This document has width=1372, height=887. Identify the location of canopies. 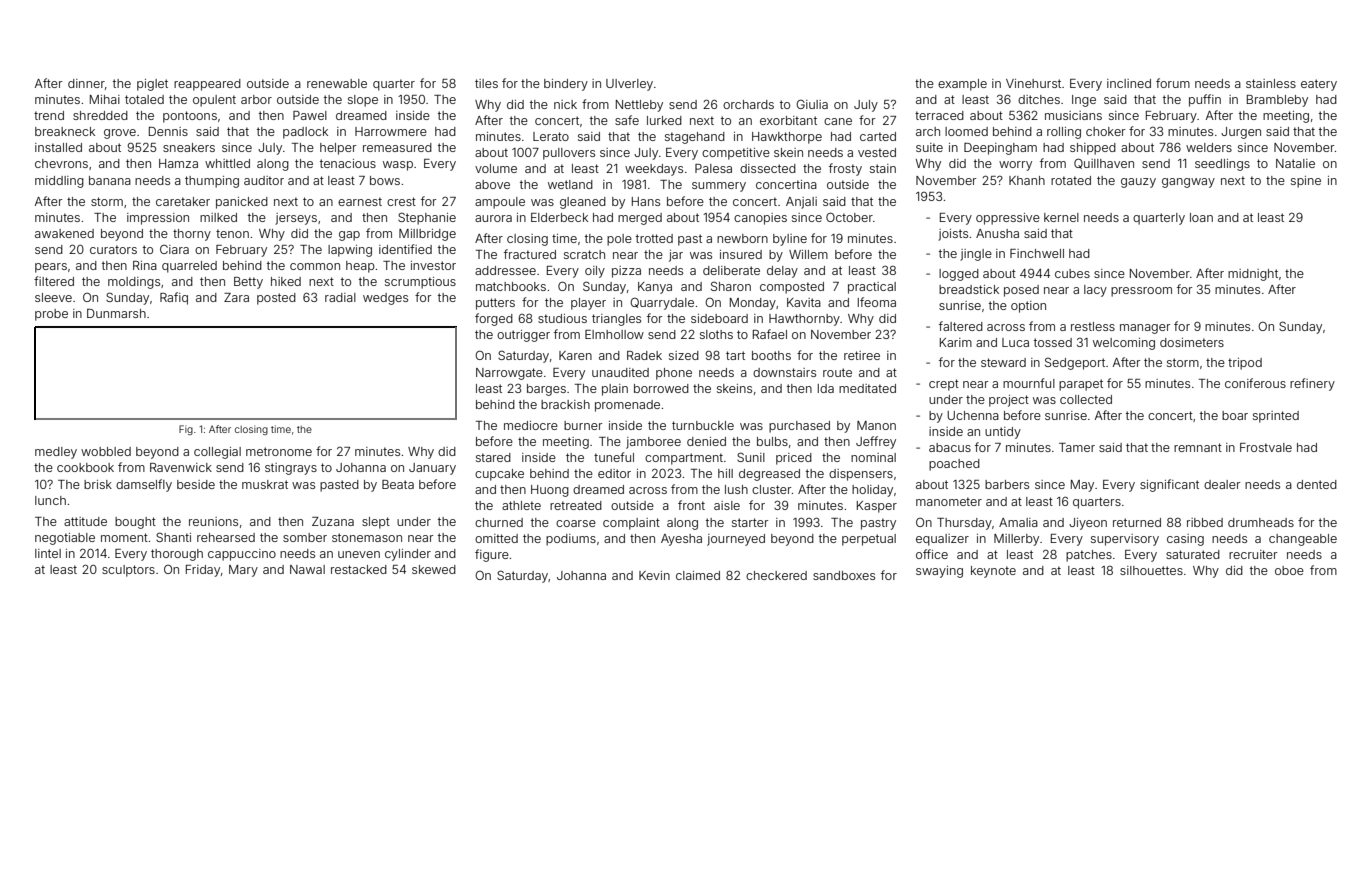
(760, 219).
